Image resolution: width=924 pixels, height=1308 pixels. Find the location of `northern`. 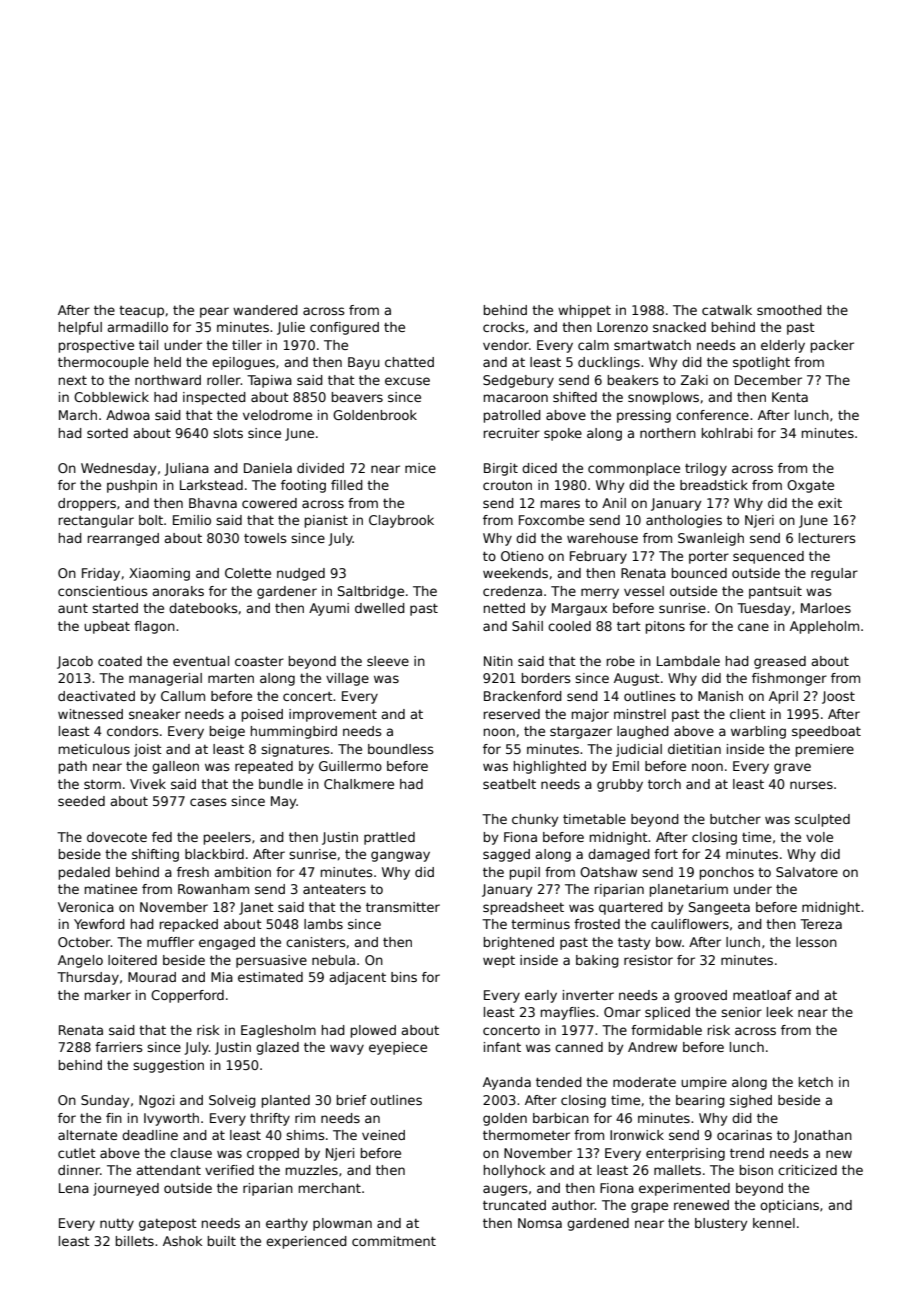

northern is located at coordinates (668, 433).
